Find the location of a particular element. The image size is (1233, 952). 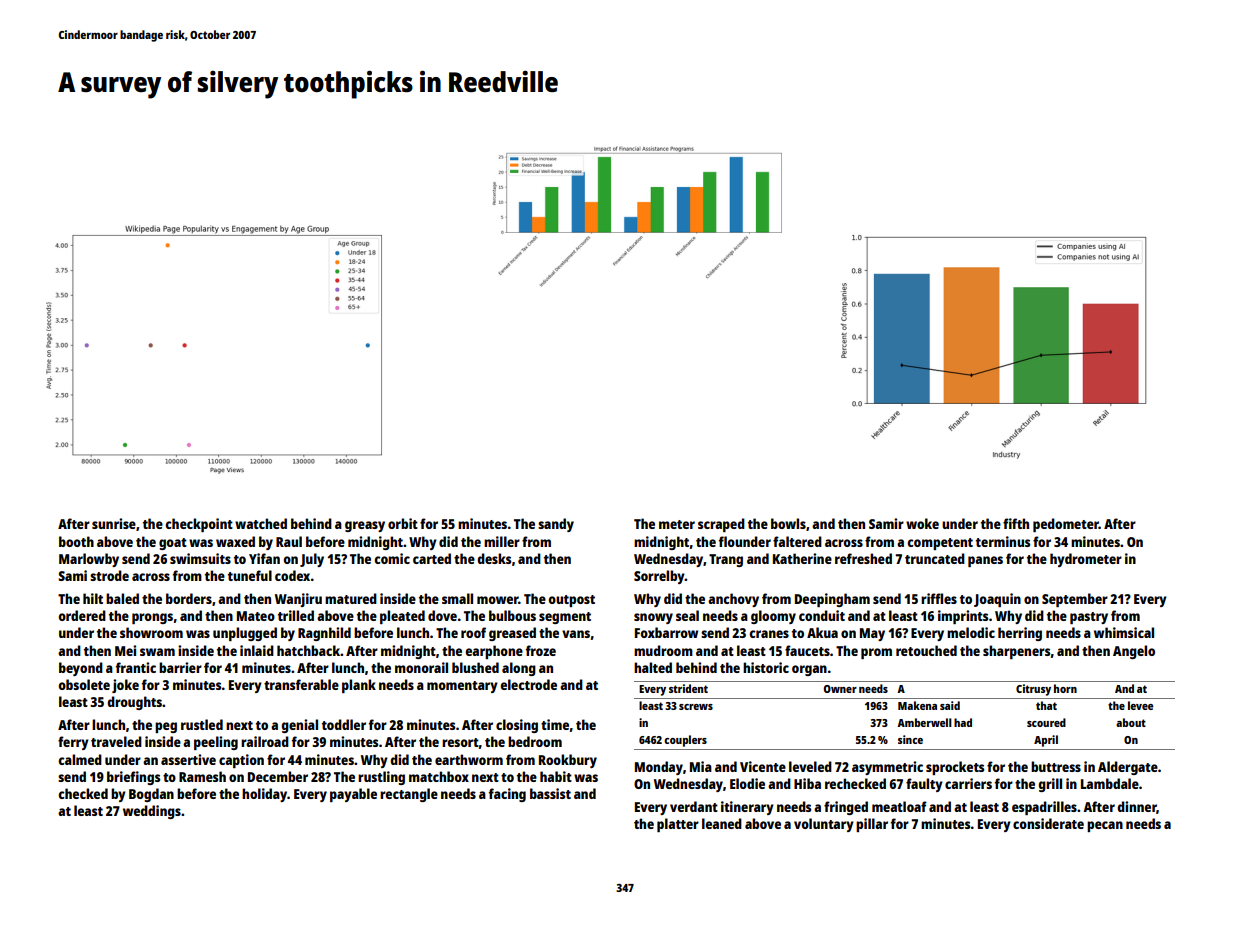

Yifan is located at coordinates (264, 558).
